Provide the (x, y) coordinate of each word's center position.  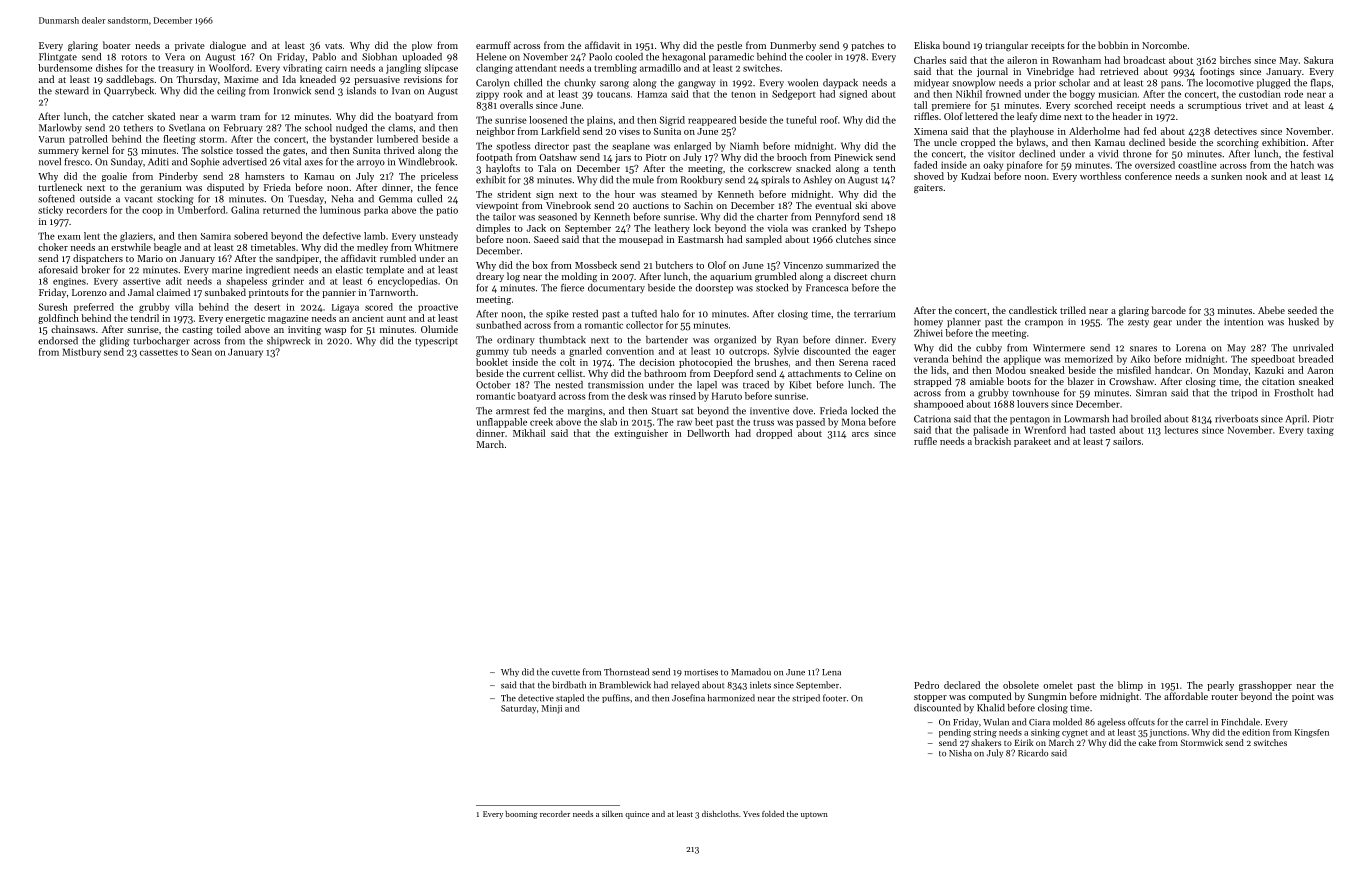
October (493, 385)
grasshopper (1265, 686)
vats (333, 46)
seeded (1302, 310)
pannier (339, 293)
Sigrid (672, 121)
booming (521, 815)
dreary (490, 277)
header (1127, 116)
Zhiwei (928, 333)
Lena (831, 672)
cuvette (566, 673)
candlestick (1033, 310)
